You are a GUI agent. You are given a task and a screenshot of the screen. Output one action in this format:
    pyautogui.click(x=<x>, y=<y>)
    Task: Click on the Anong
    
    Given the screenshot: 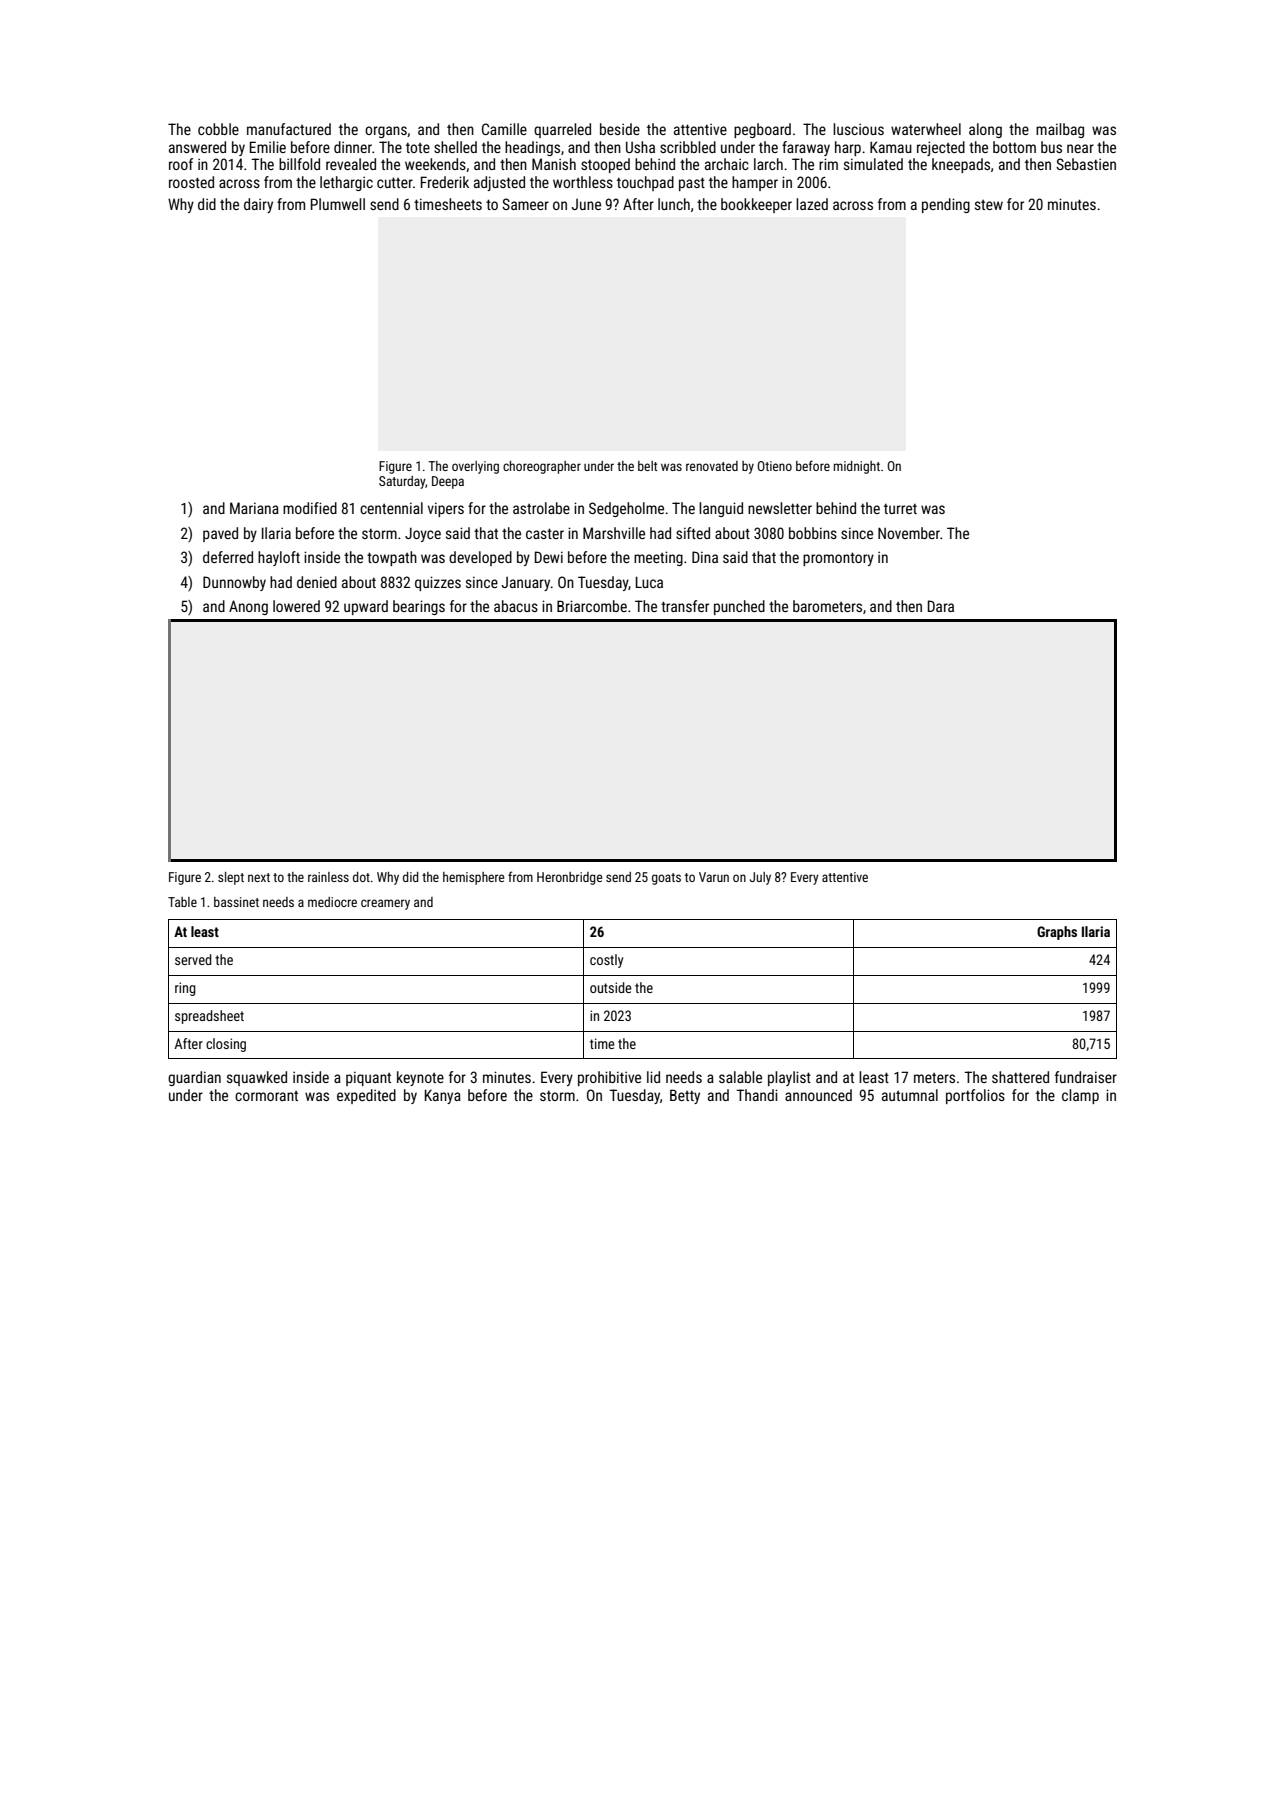 What is the action you would take?
    pyautogui.click(x=248, y=607)
